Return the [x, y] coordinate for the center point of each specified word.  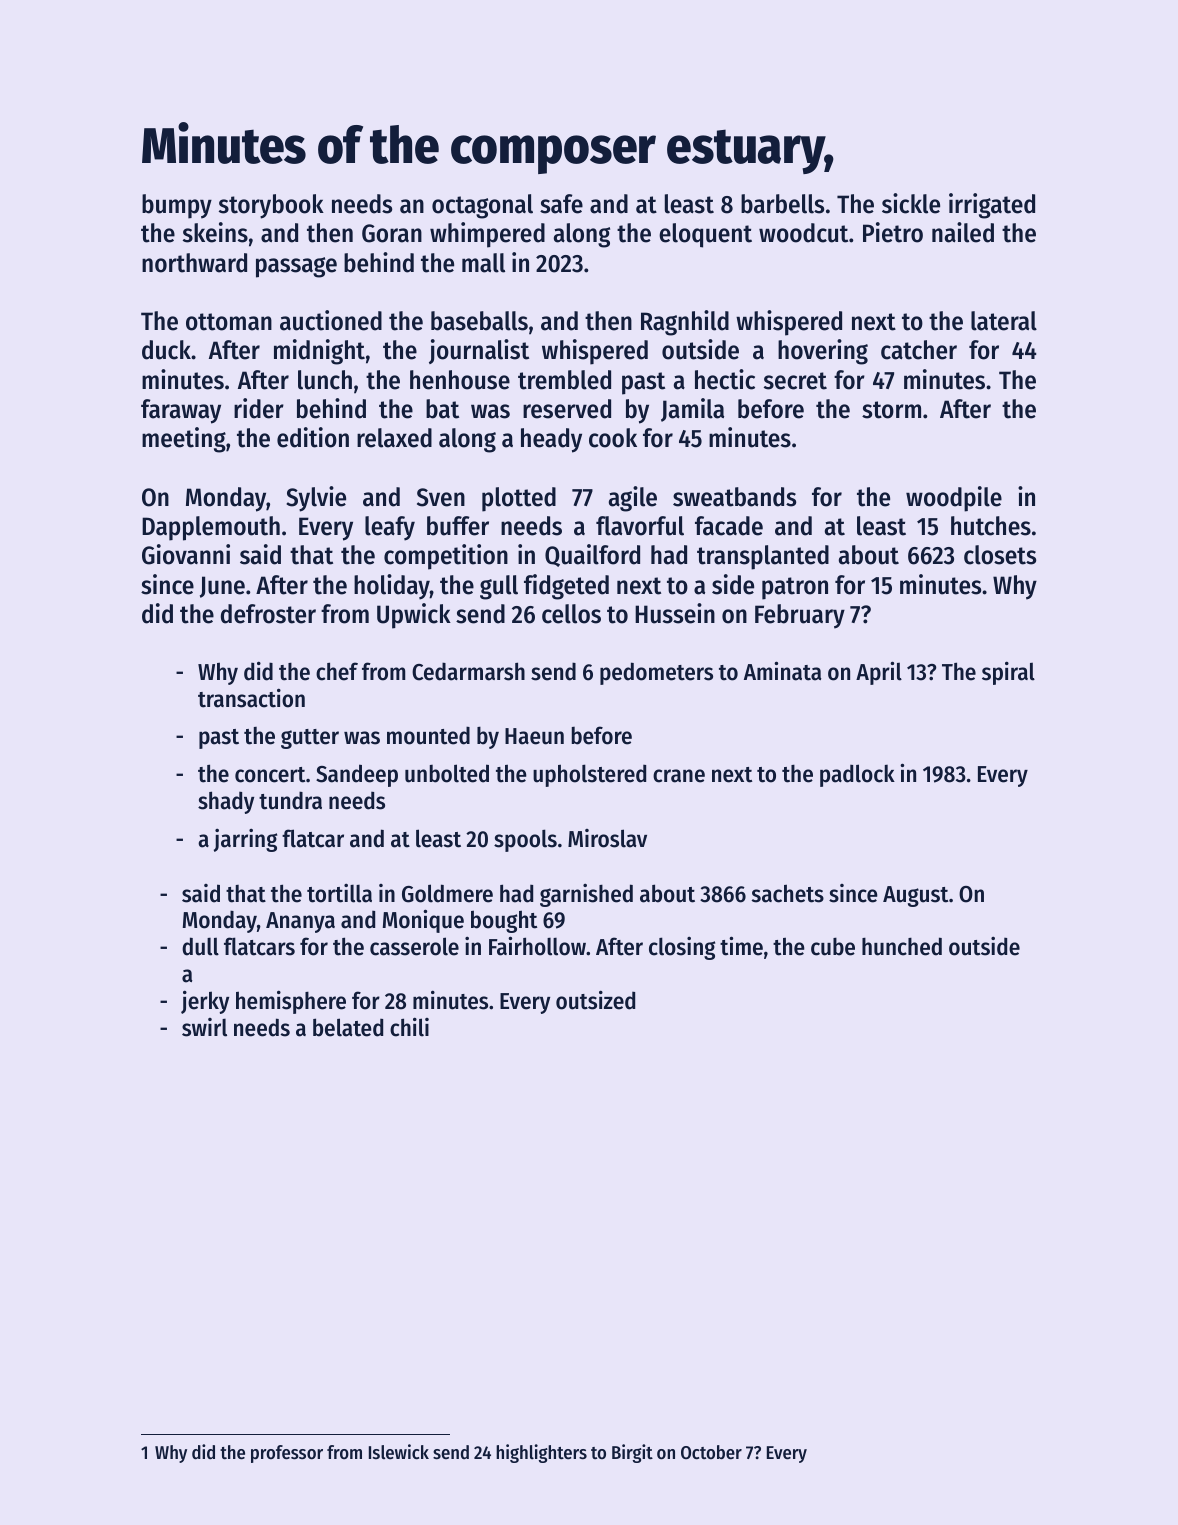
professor [287, 1454]
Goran [392, 233]
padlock [857, 775]
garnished [586, 895]
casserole [414, 946]
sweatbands [734, 497]
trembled [564, 380]
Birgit [632, 1453]
